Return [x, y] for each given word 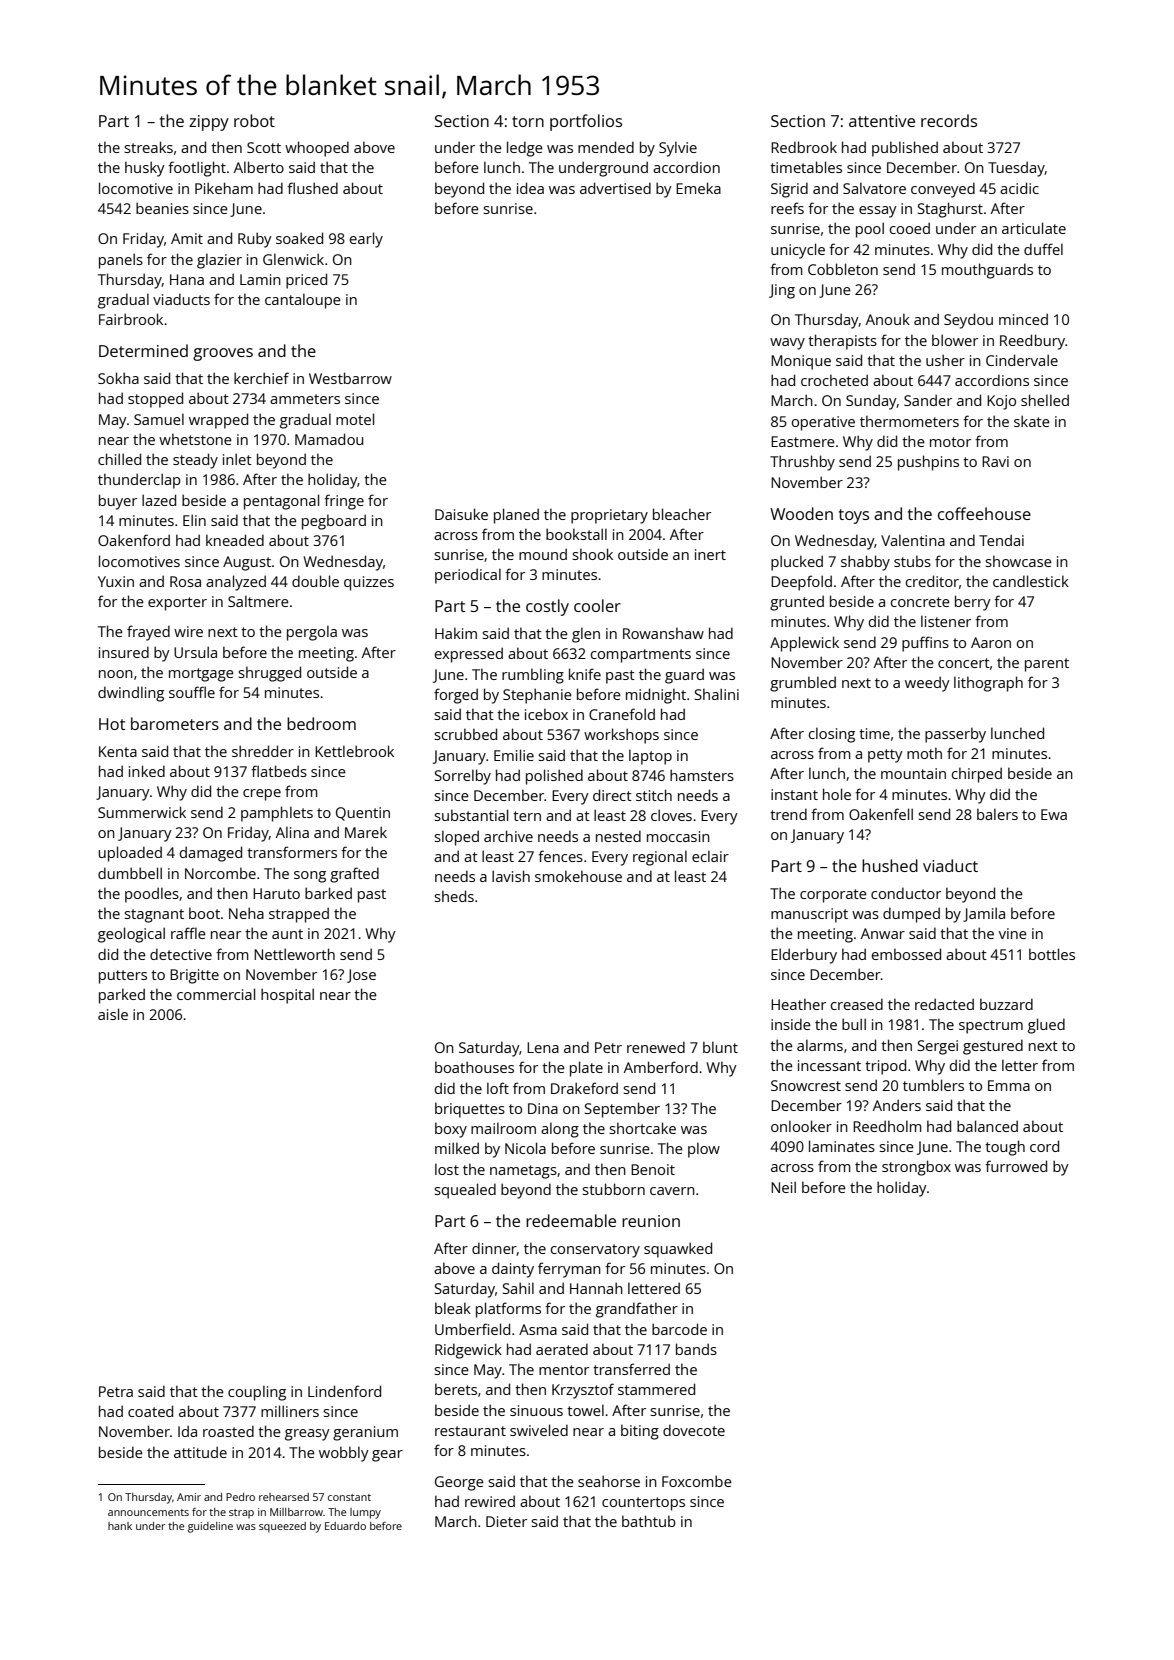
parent [1047, 665]
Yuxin [116, 581]
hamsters [702, 775]
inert [710, 554]
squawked [678, 1250]
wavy [787, 344]
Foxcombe [697, 1481]
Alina [292, 832]
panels [121, 261]
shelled [1045, 400]
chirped [977, 775]
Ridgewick [468, 1351]
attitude [200, 1452]
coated [150, 1411]
